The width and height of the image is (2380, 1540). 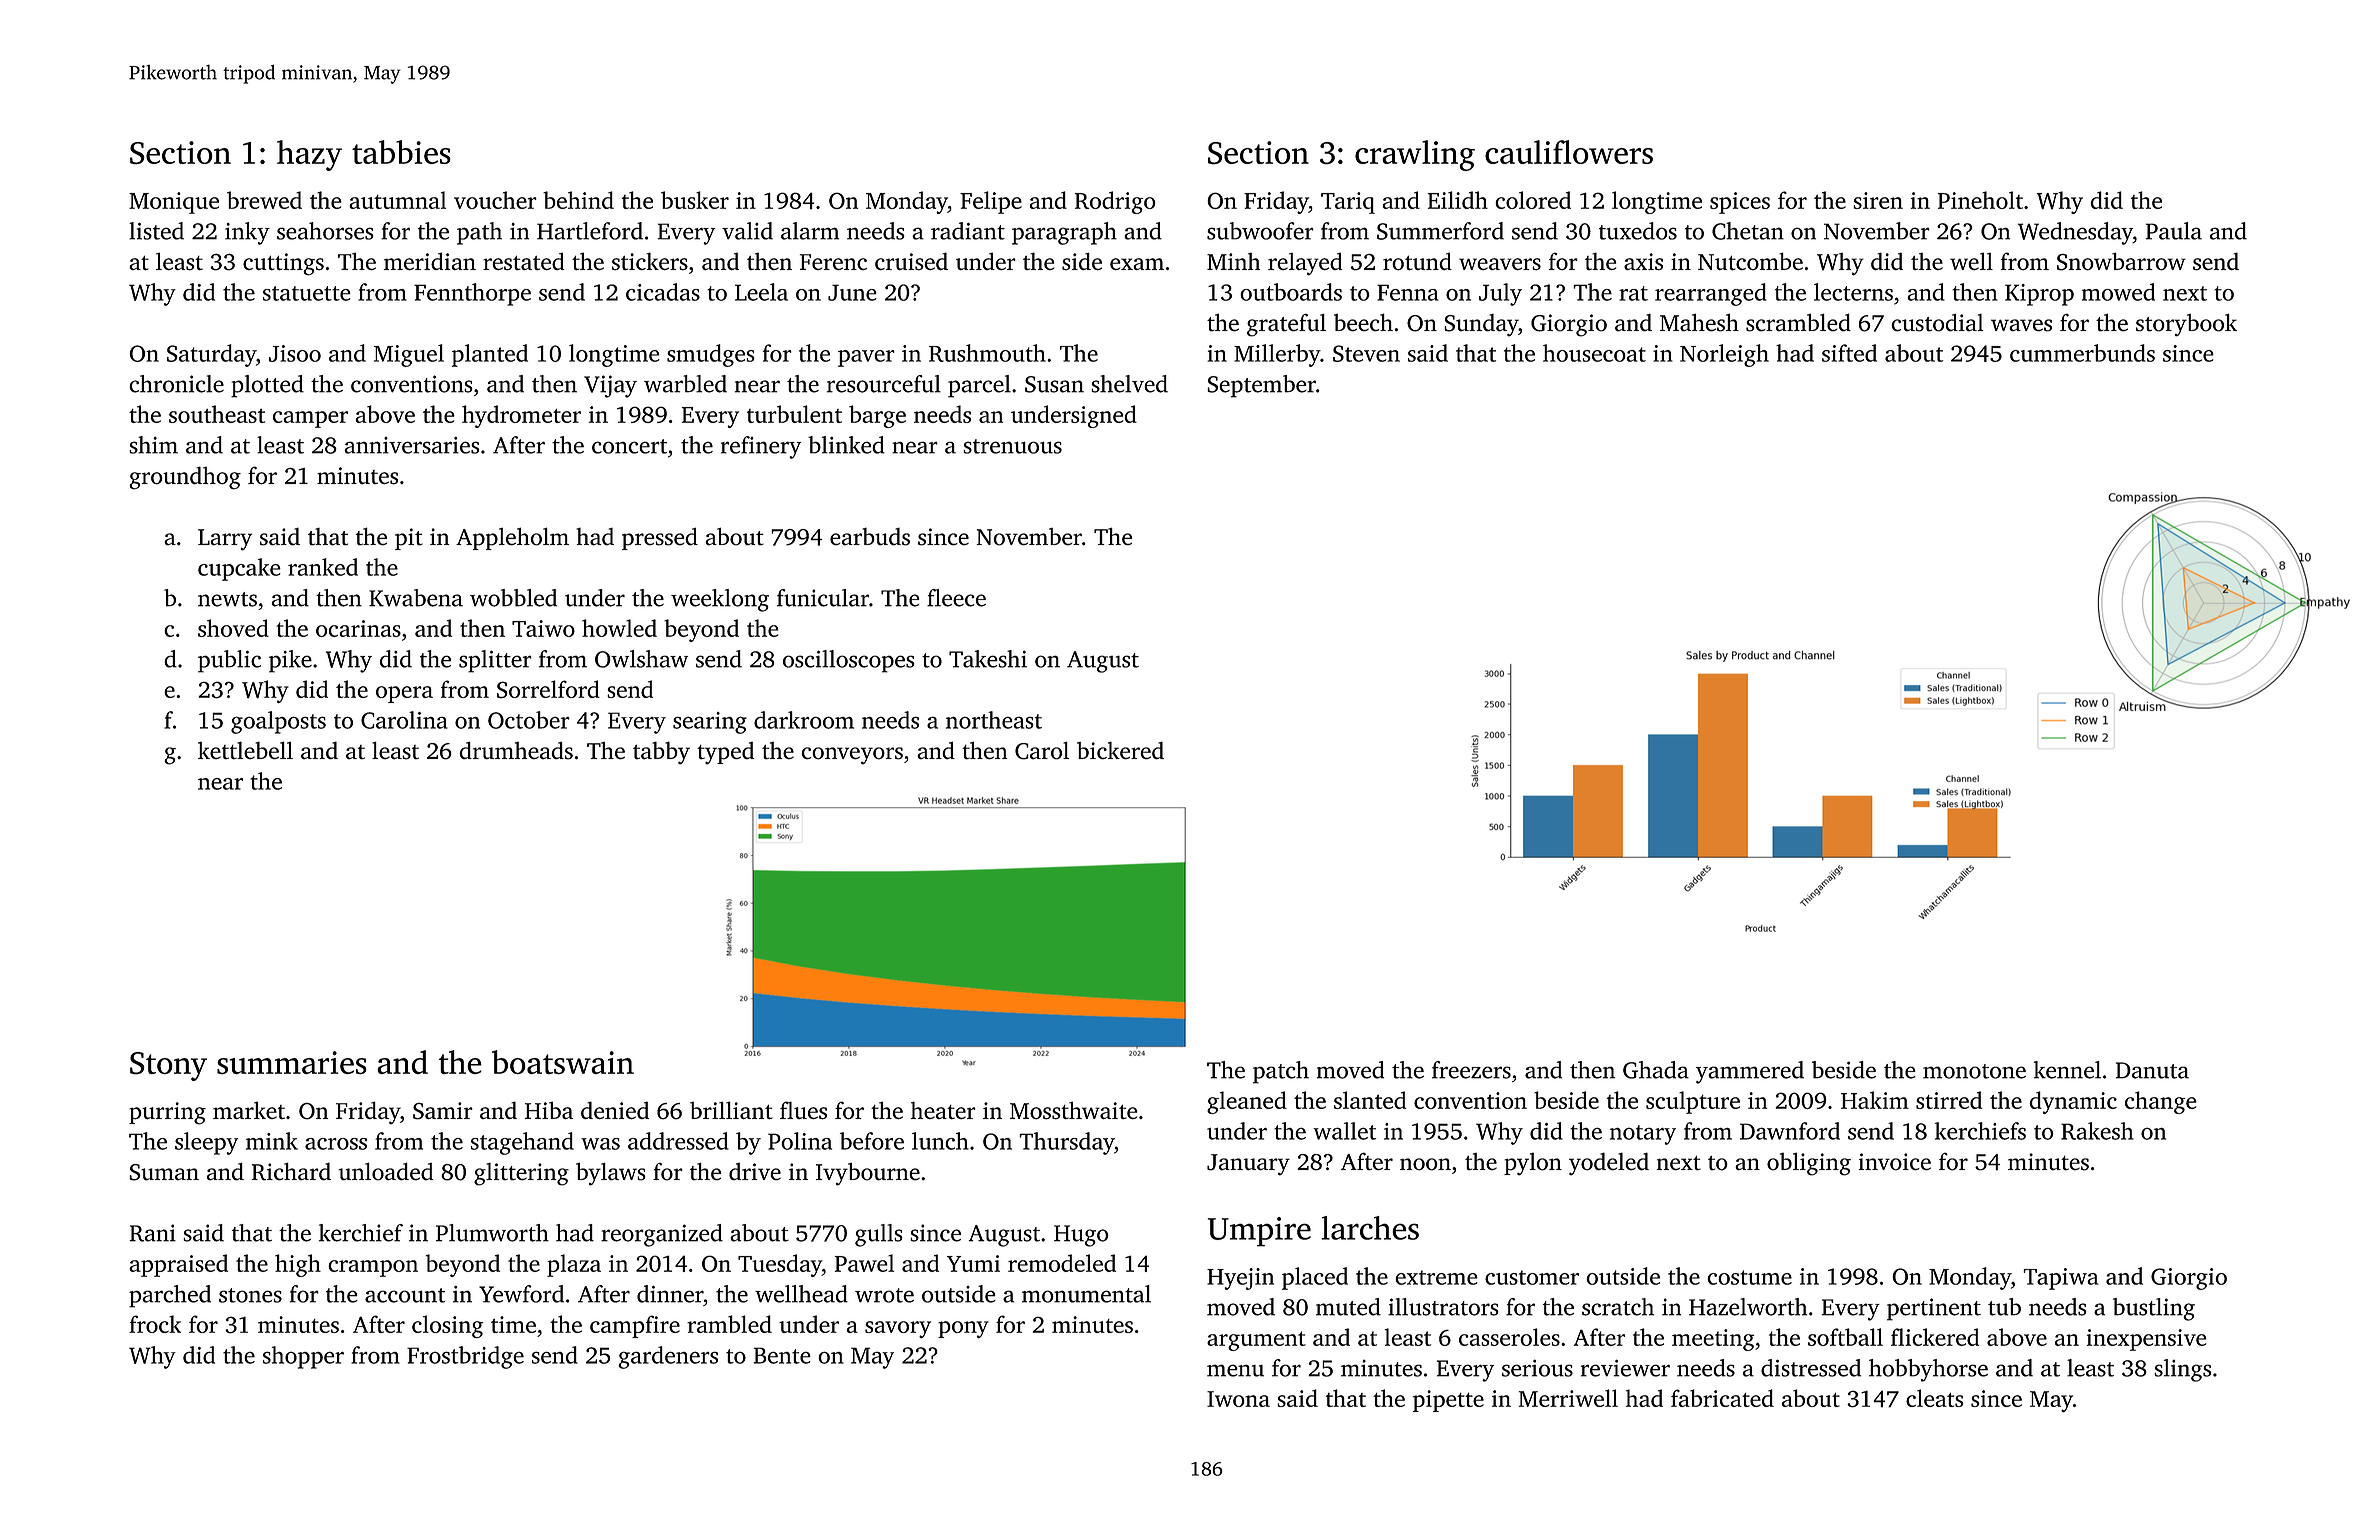 I want to click on typed, so click(x=725, y=753).
